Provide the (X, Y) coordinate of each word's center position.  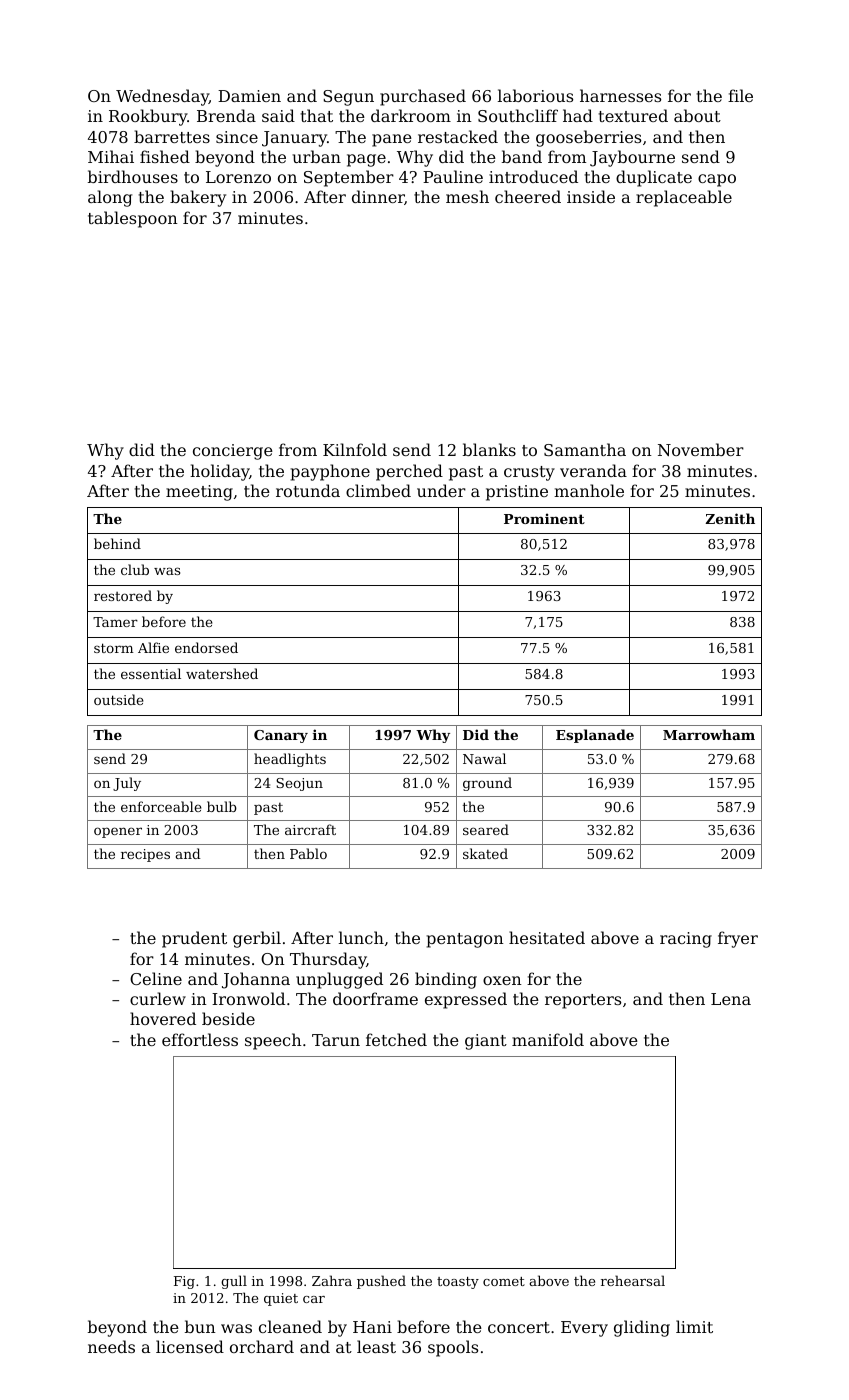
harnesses (620, 95)
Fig (184, 1282)
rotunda (308, 490)
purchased (423, 97)
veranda (593, 470)
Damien (249, 96)
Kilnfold (355, 449)
